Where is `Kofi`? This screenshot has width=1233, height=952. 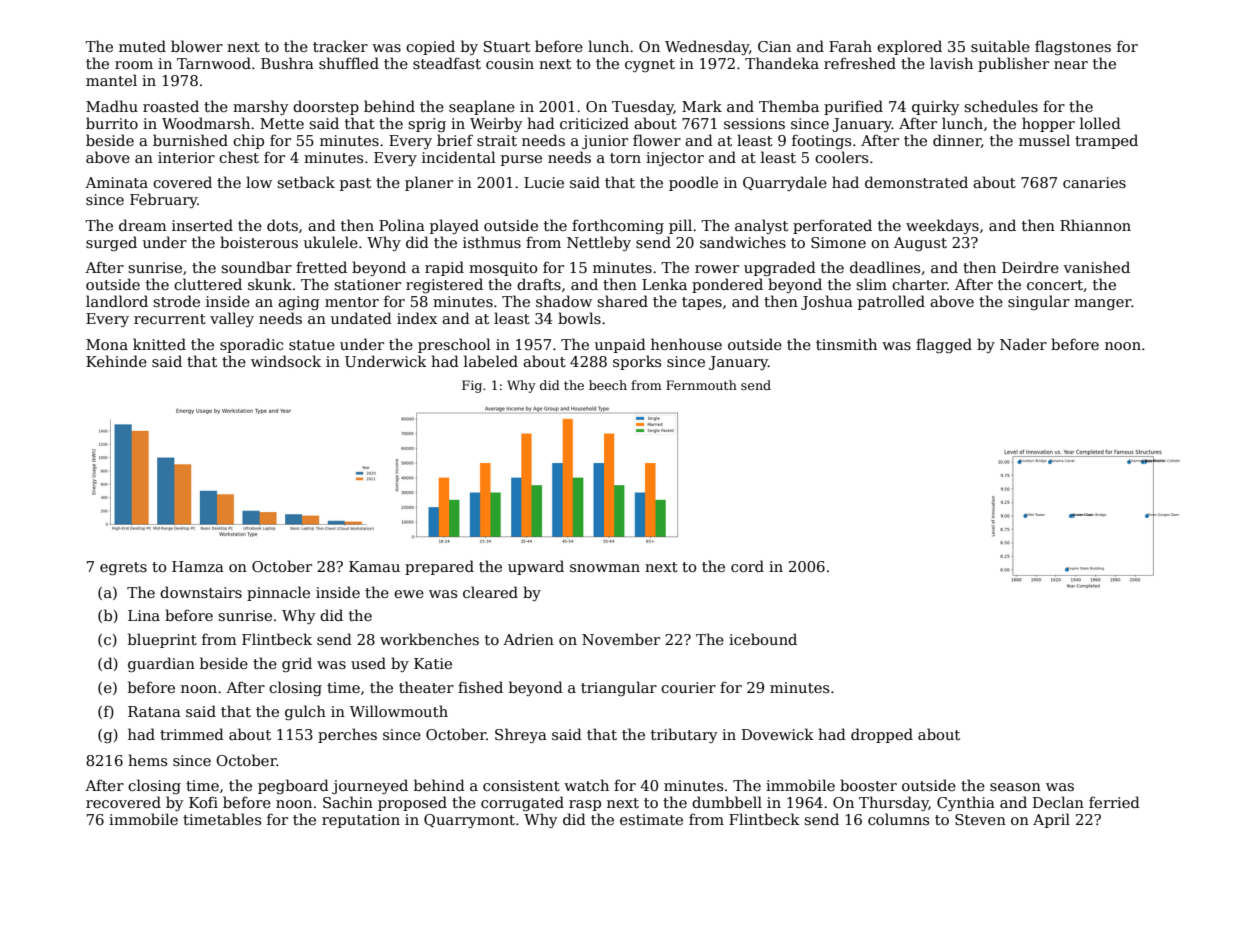
Kofi is located at coordinates (203, 802).
